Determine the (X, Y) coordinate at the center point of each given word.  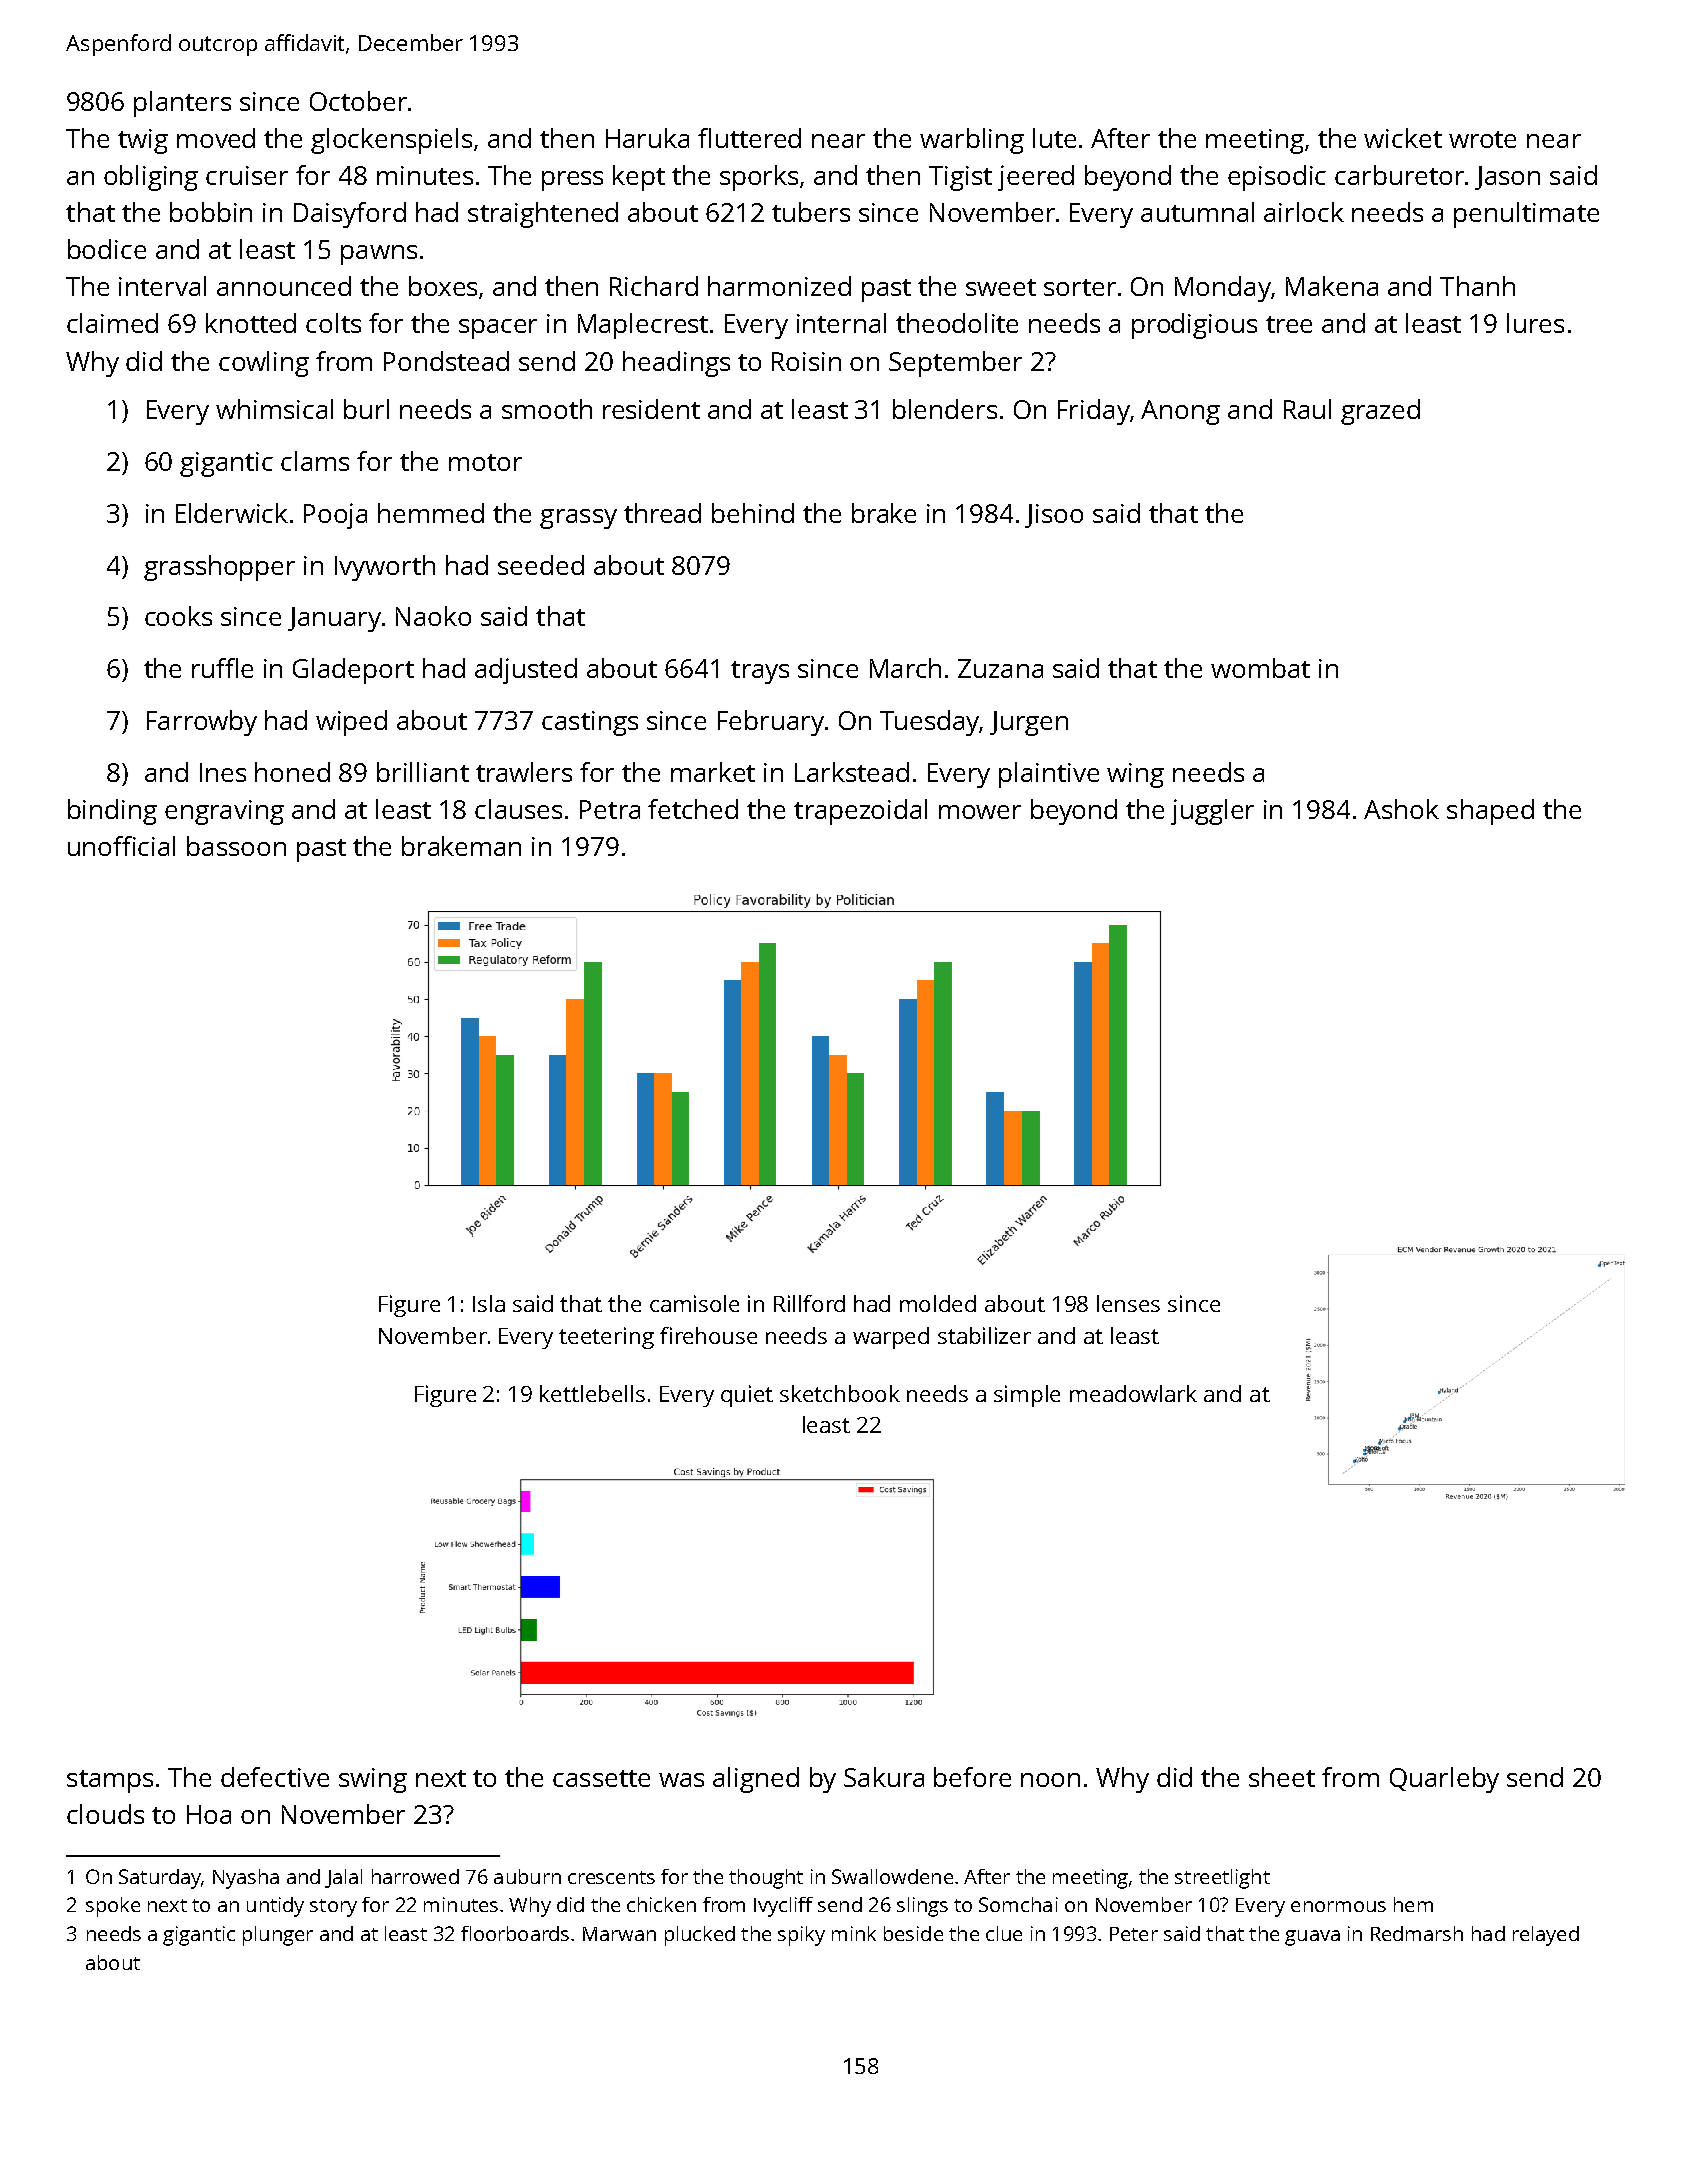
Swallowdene (892, 1876)
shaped (1490, 812)
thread (662, 513)
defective (275, 1777)
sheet (1282, 1777)
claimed (112, 323)
